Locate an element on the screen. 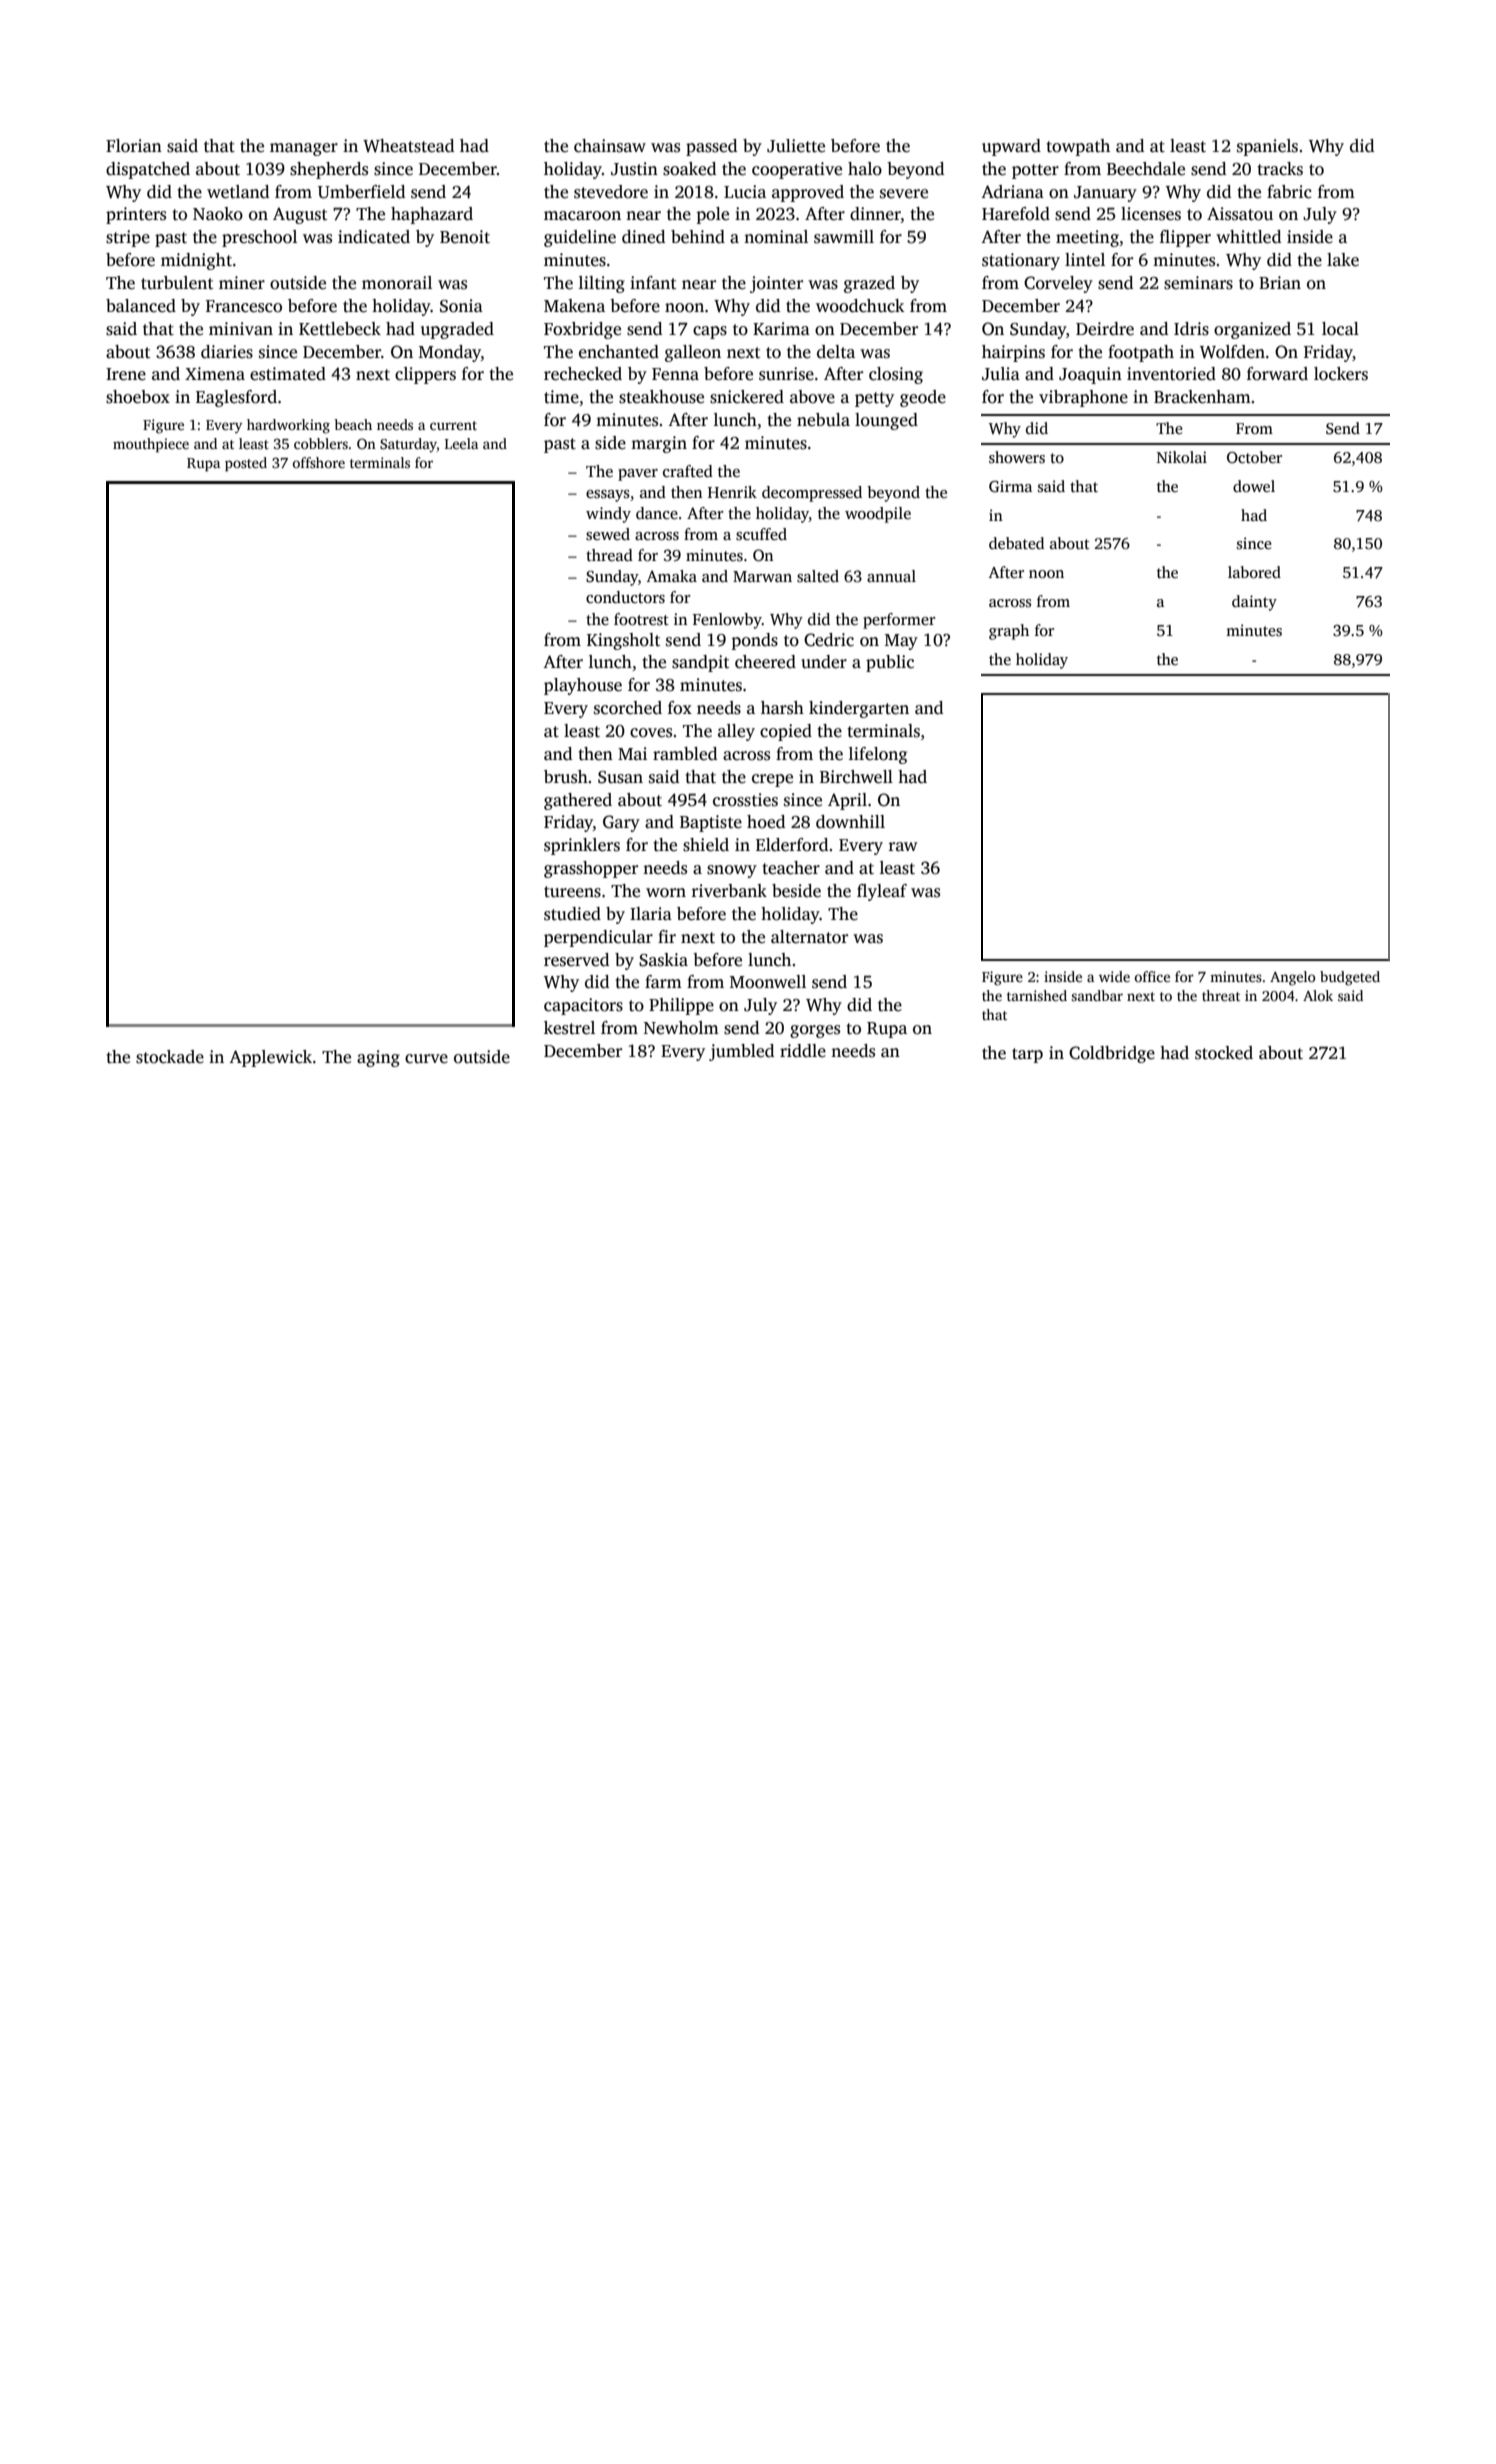 The height and width of the screenshot is (2464, 1496). riddle is located at coordinates (803, 1051).
